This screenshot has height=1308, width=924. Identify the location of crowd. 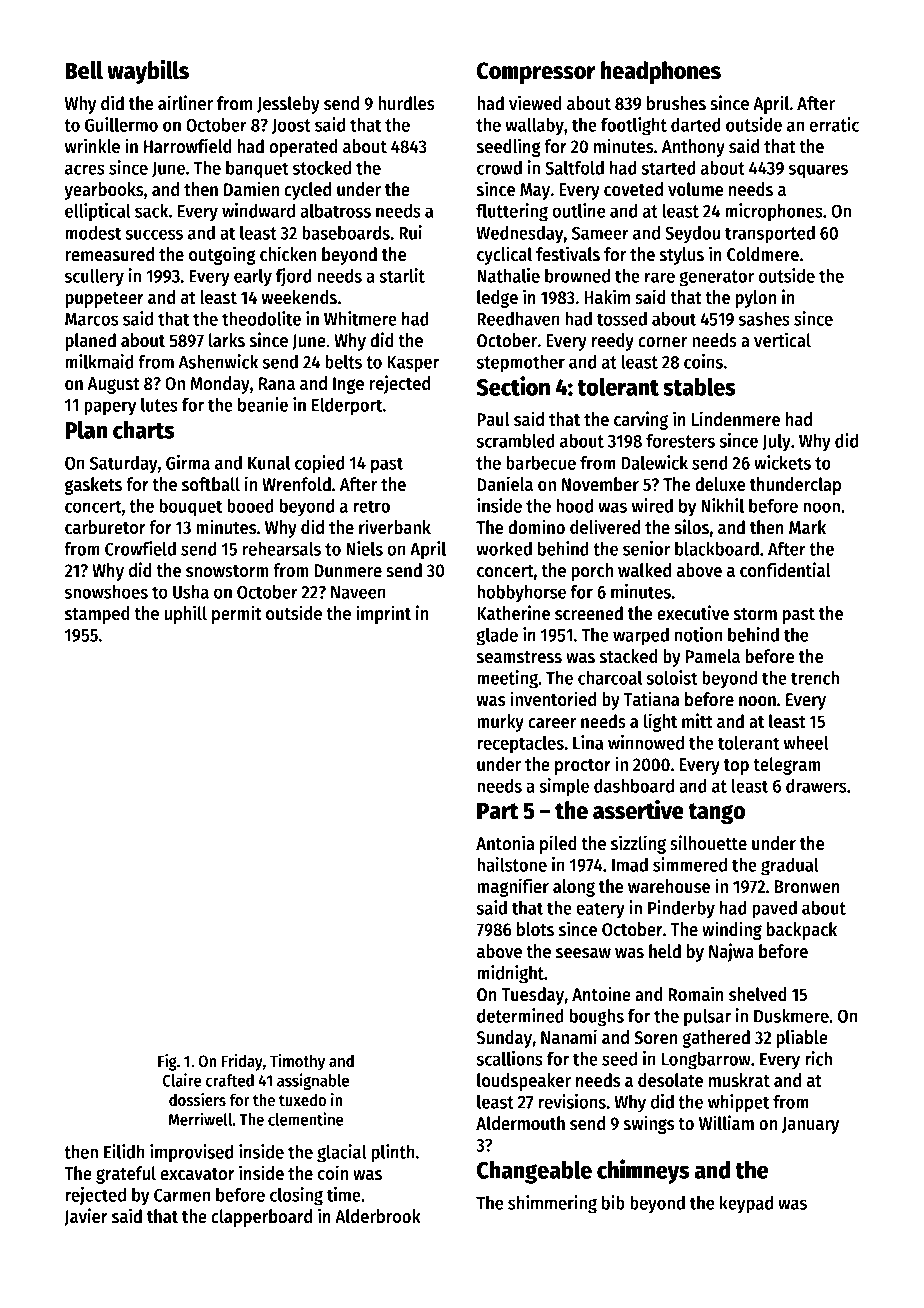
(499, 168).
